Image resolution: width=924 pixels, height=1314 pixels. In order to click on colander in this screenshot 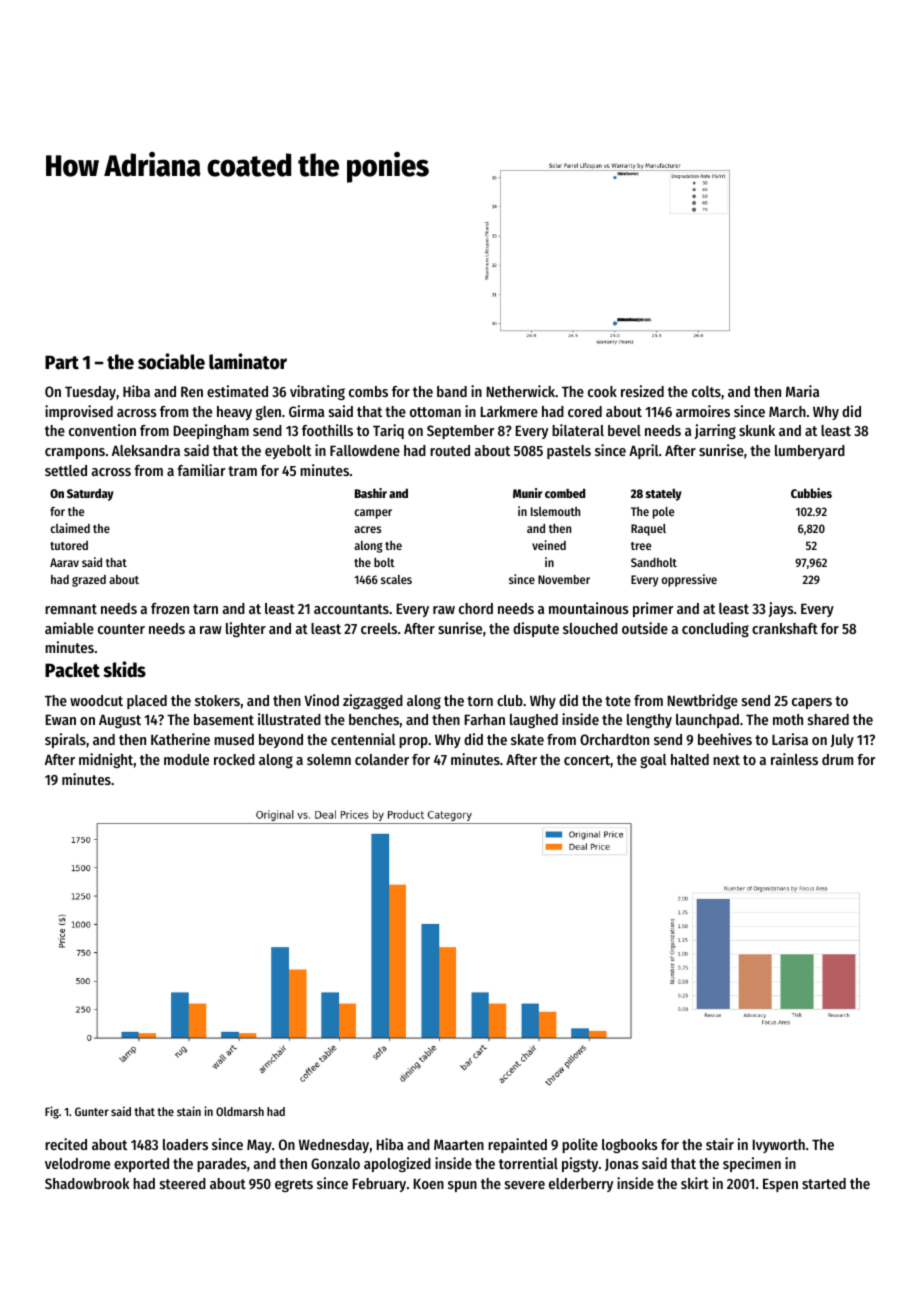, I will do `click(382, 759)`.
